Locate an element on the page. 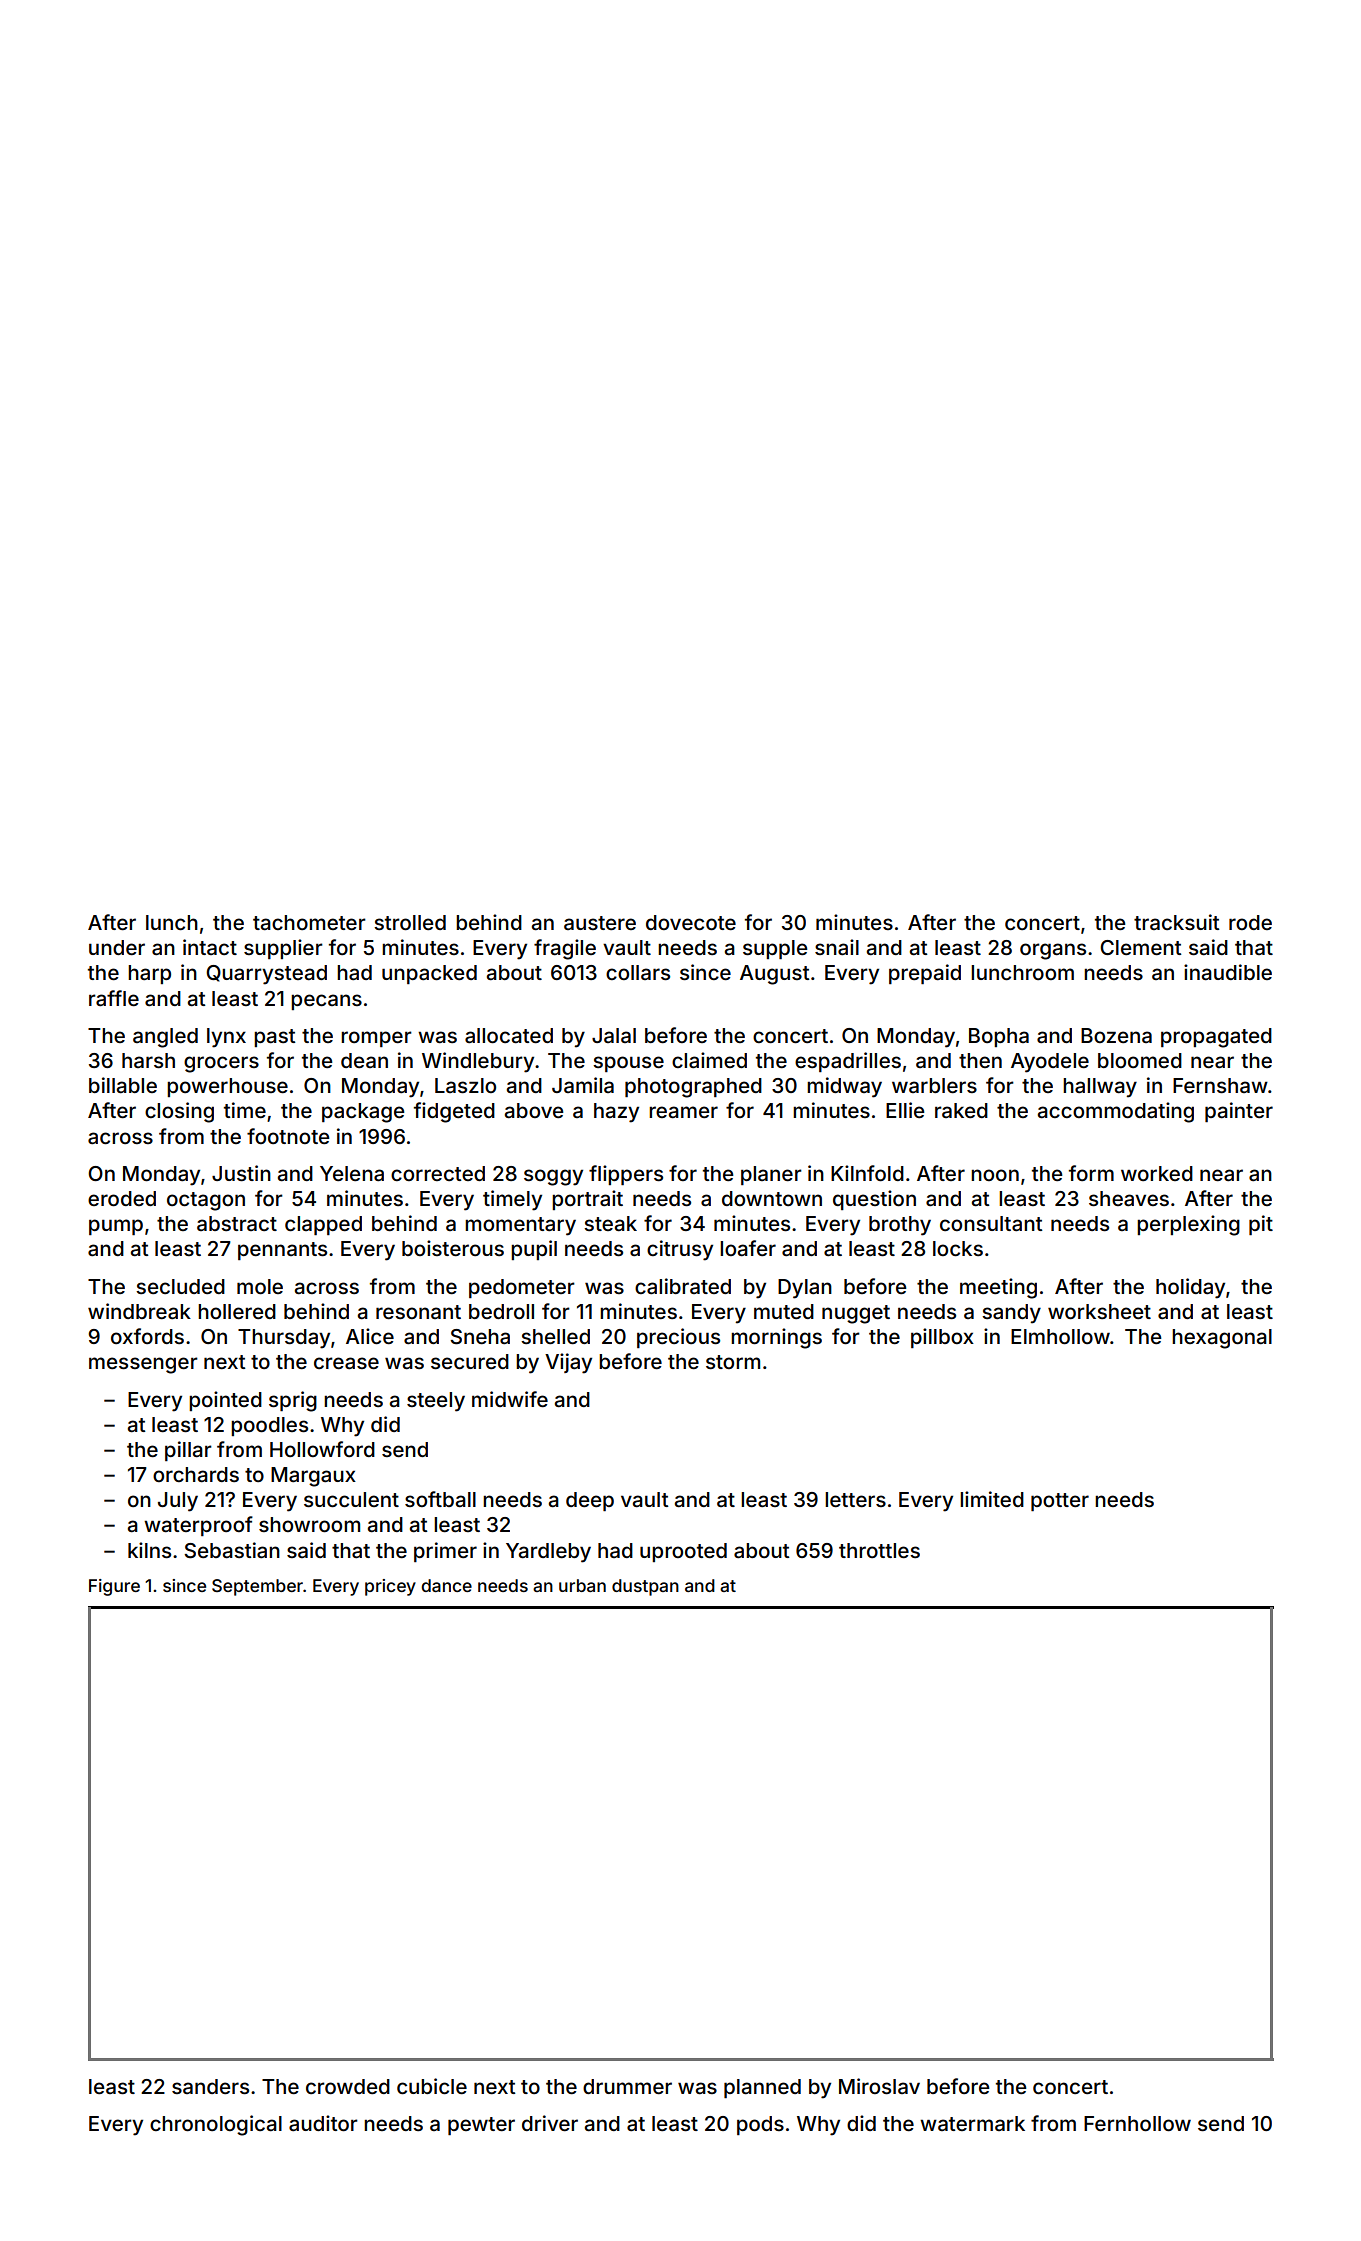 The image size is (1361, 2241). sanders is located at coordinates (210, 2086).
